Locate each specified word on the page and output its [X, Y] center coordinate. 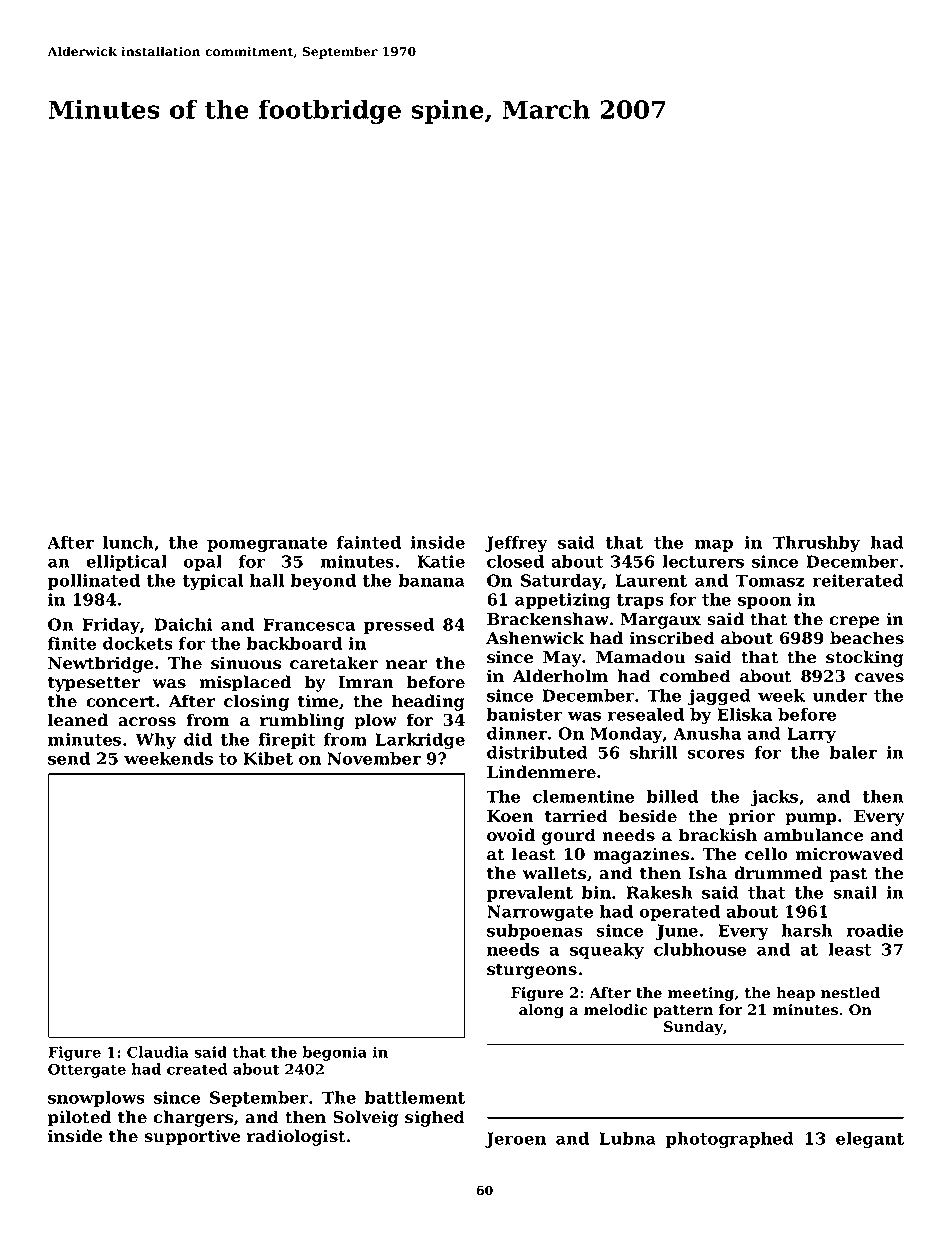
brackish [718, 835]
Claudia [158, 1052]
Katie [441, 561]
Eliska [744, 714]
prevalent [530, 894]
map [714, 545]
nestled [850, 993]
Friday [111, 626]
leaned [78, 720]
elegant [870, 1140]
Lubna [628, 1138]
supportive [192, 1137]
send [69, 758]
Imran [366, 682]
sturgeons [532, 971]
